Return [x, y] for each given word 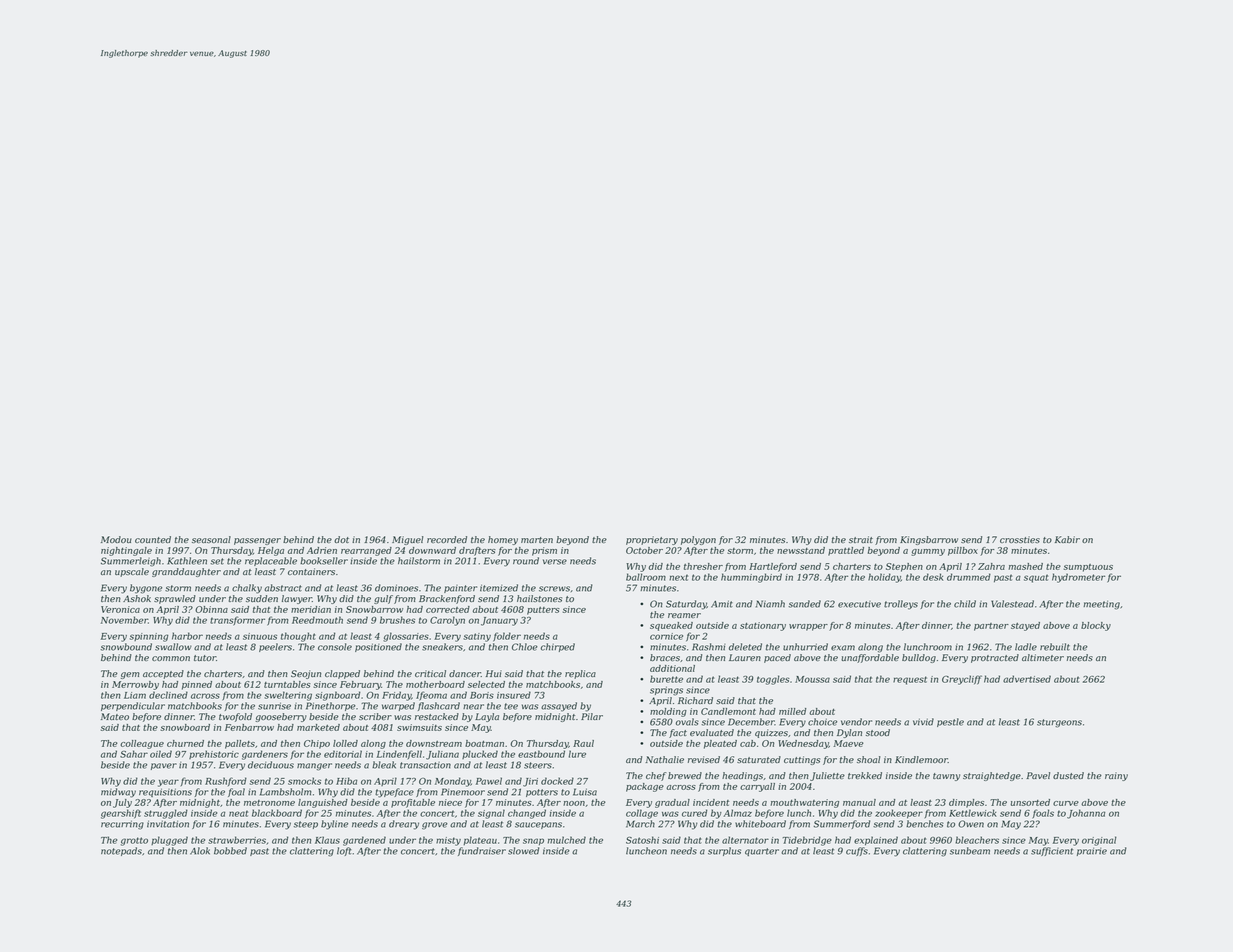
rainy [1116, 776]
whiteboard [760, 824]
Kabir [1067, 539]
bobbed [230, 851]
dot [341, 539]
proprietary [652, 540]
